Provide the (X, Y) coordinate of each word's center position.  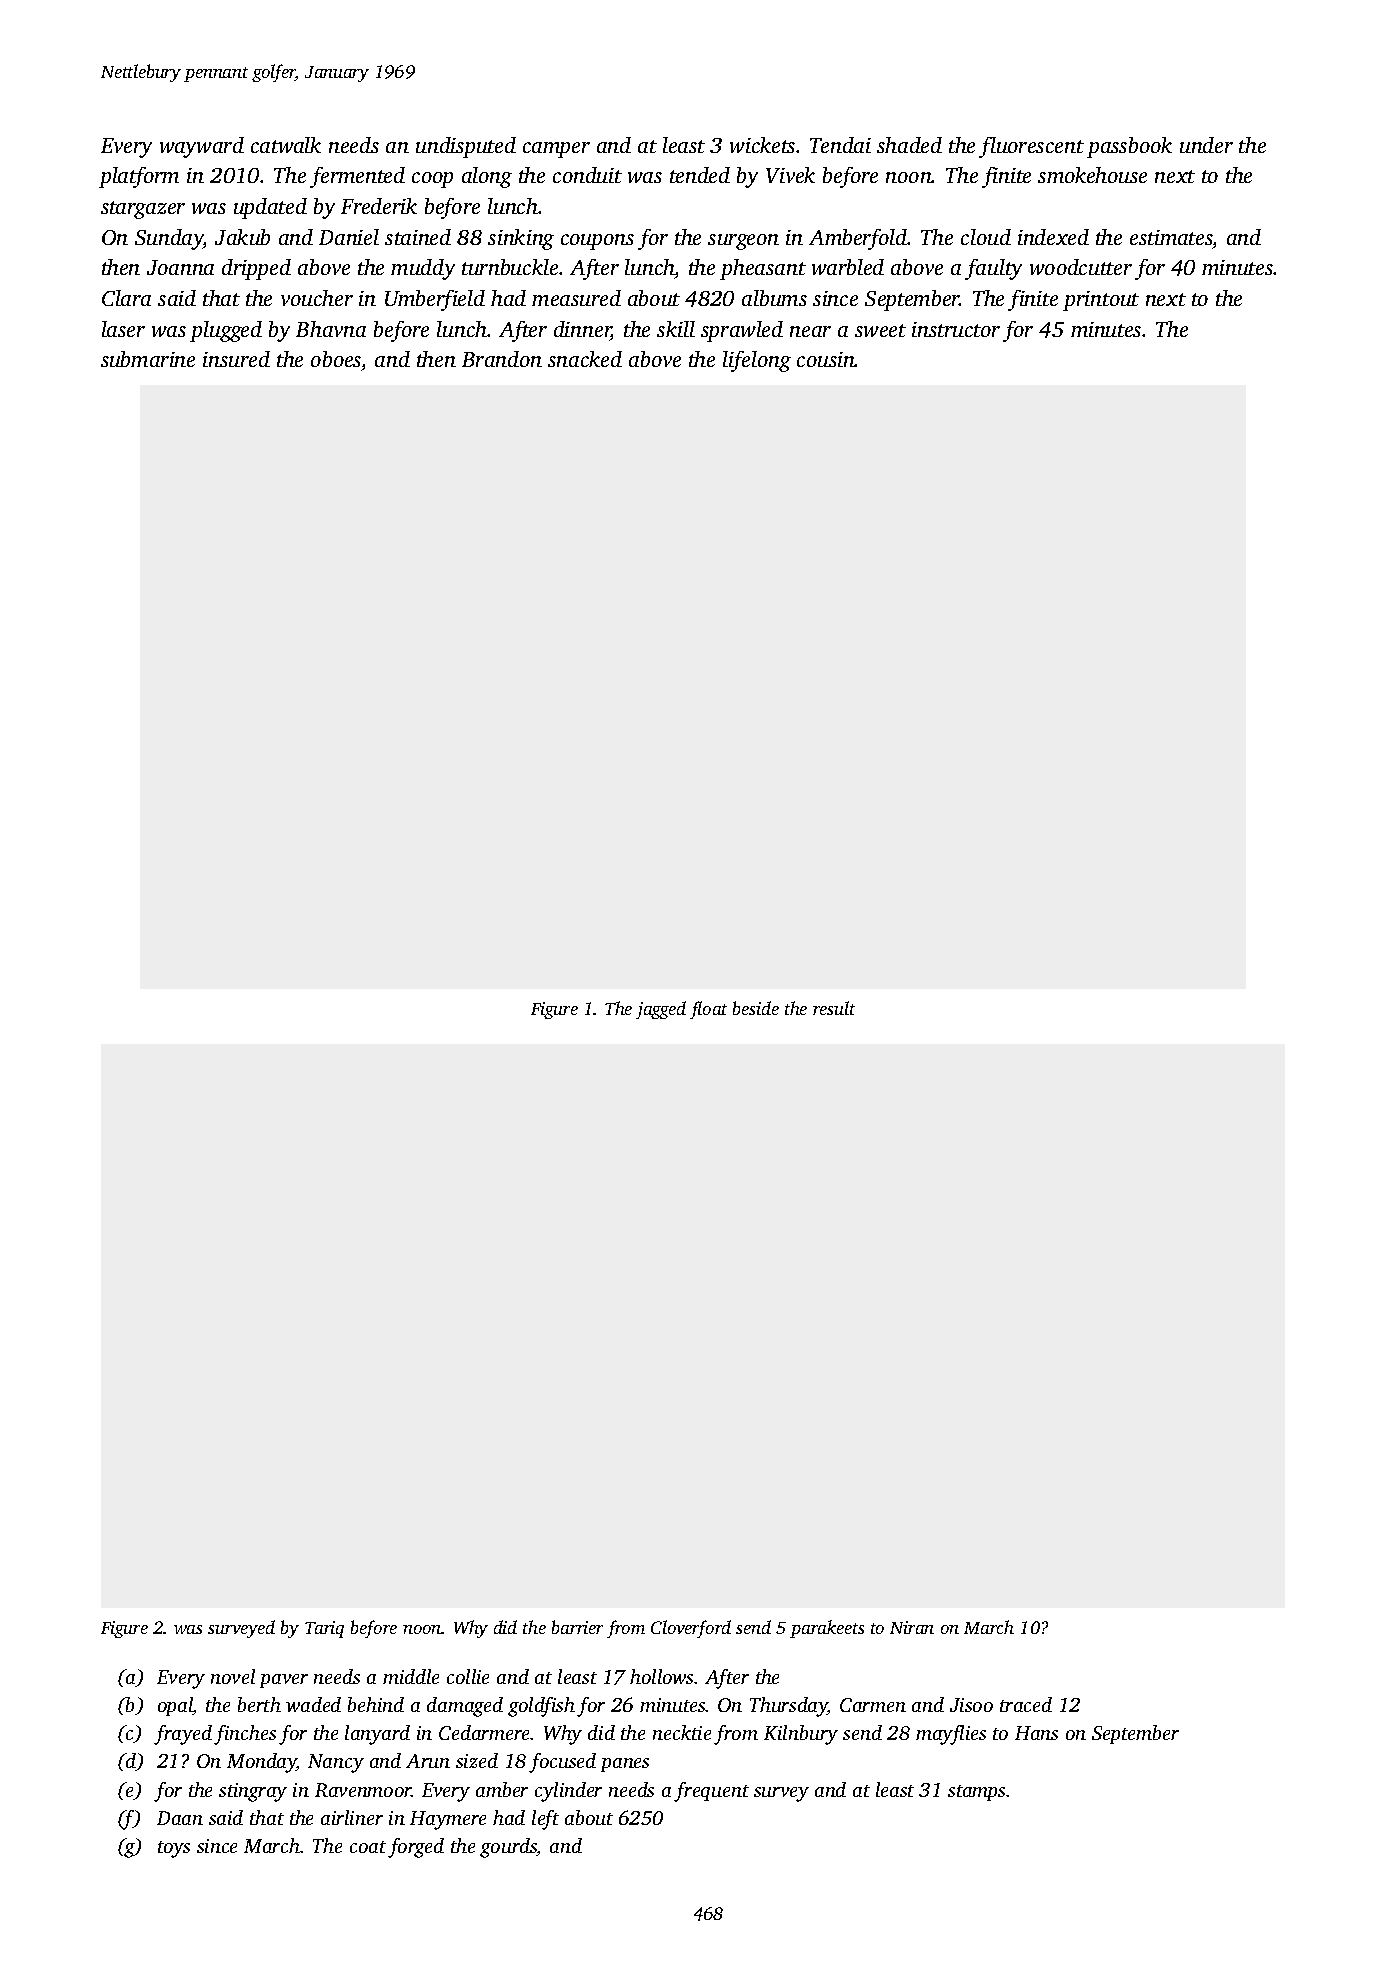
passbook (1129, 147)
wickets (762, 145)
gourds (508, 1848)
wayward (202, 147)
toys (174, 1849)
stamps (976, 1793)
